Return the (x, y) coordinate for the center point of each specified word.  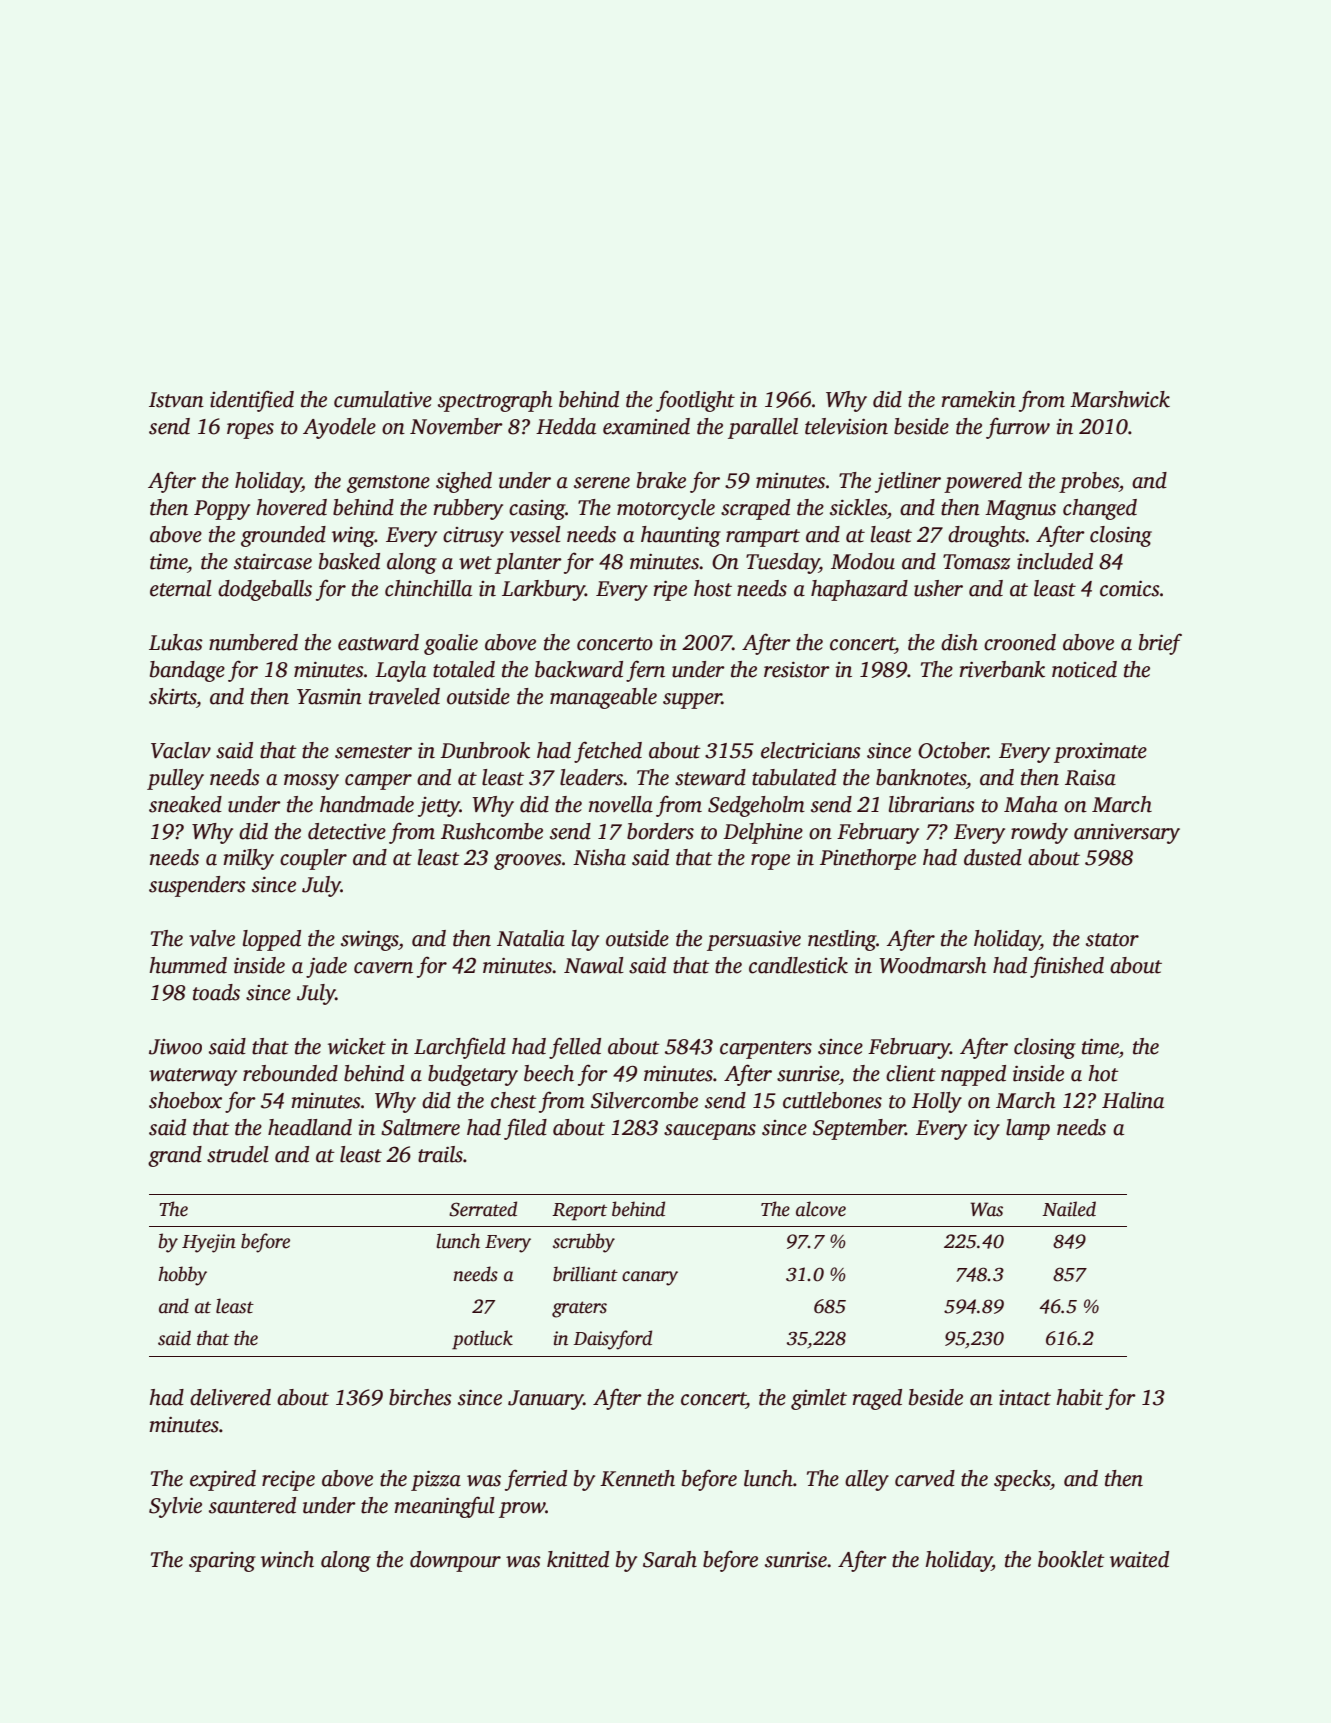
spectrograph (495, 401)
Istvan (176, 400)
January (546, 1400)
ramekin (979, 399)
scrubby (584, 1243)
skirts (172, 696)
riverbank (1002, 669)
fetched (608, 752)
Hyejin (209, 1243)
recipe (288, 1481)
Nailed (1069, 1209)
